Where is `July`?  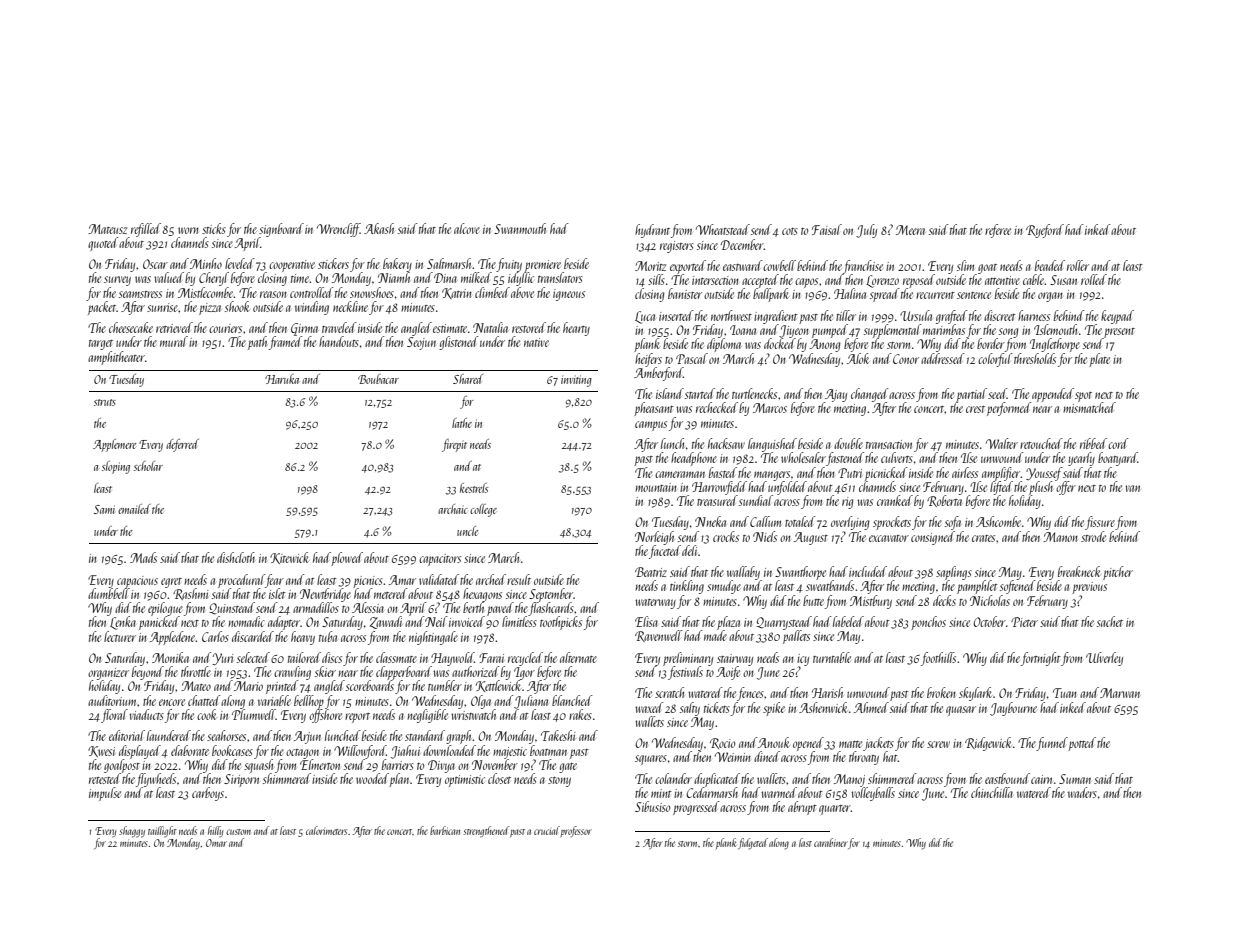 July is located at coordinates (866, 231).
